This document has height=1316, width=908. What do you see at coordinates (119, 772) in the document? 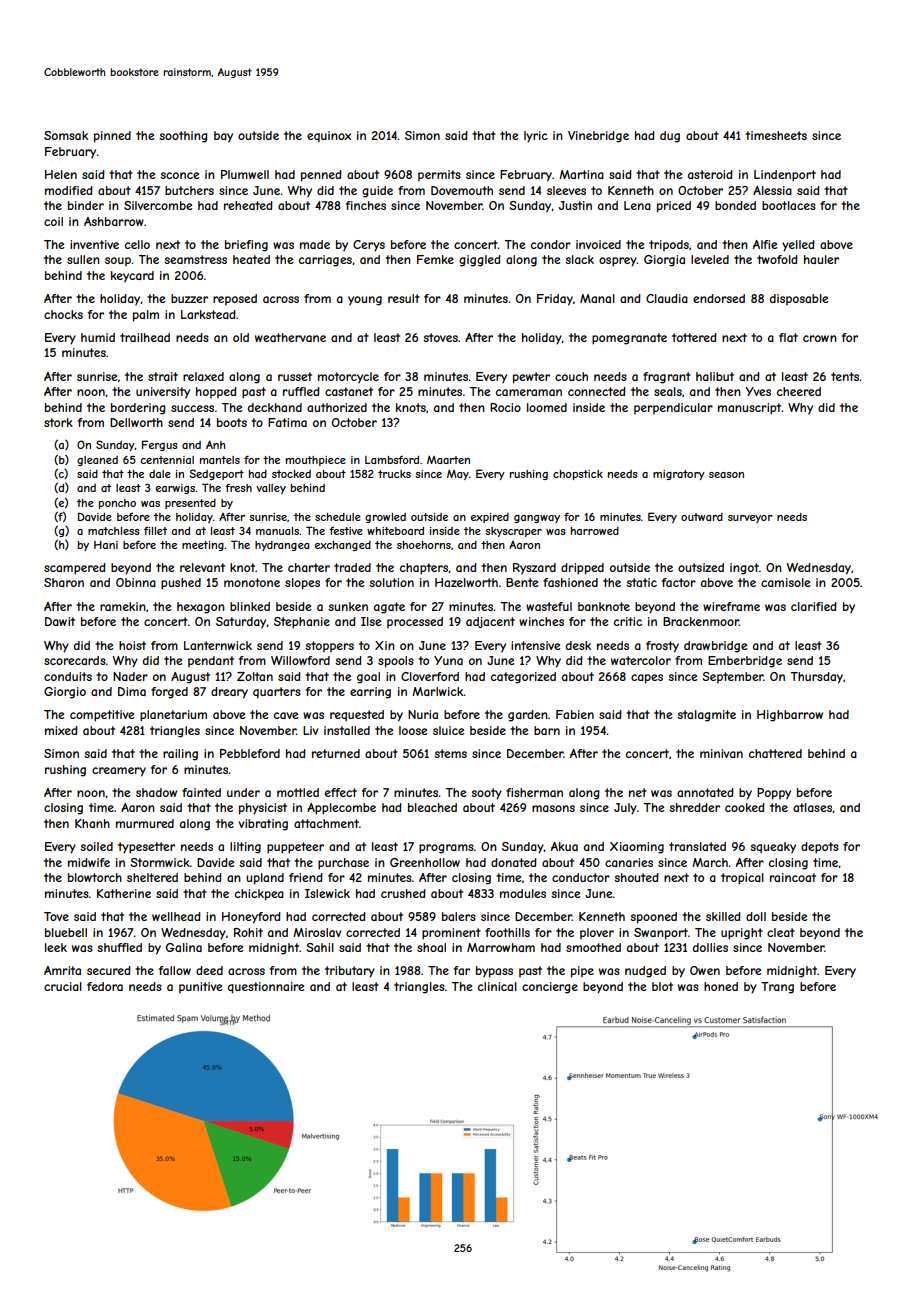
I see `creamery` at bounding box center [119, 772].
